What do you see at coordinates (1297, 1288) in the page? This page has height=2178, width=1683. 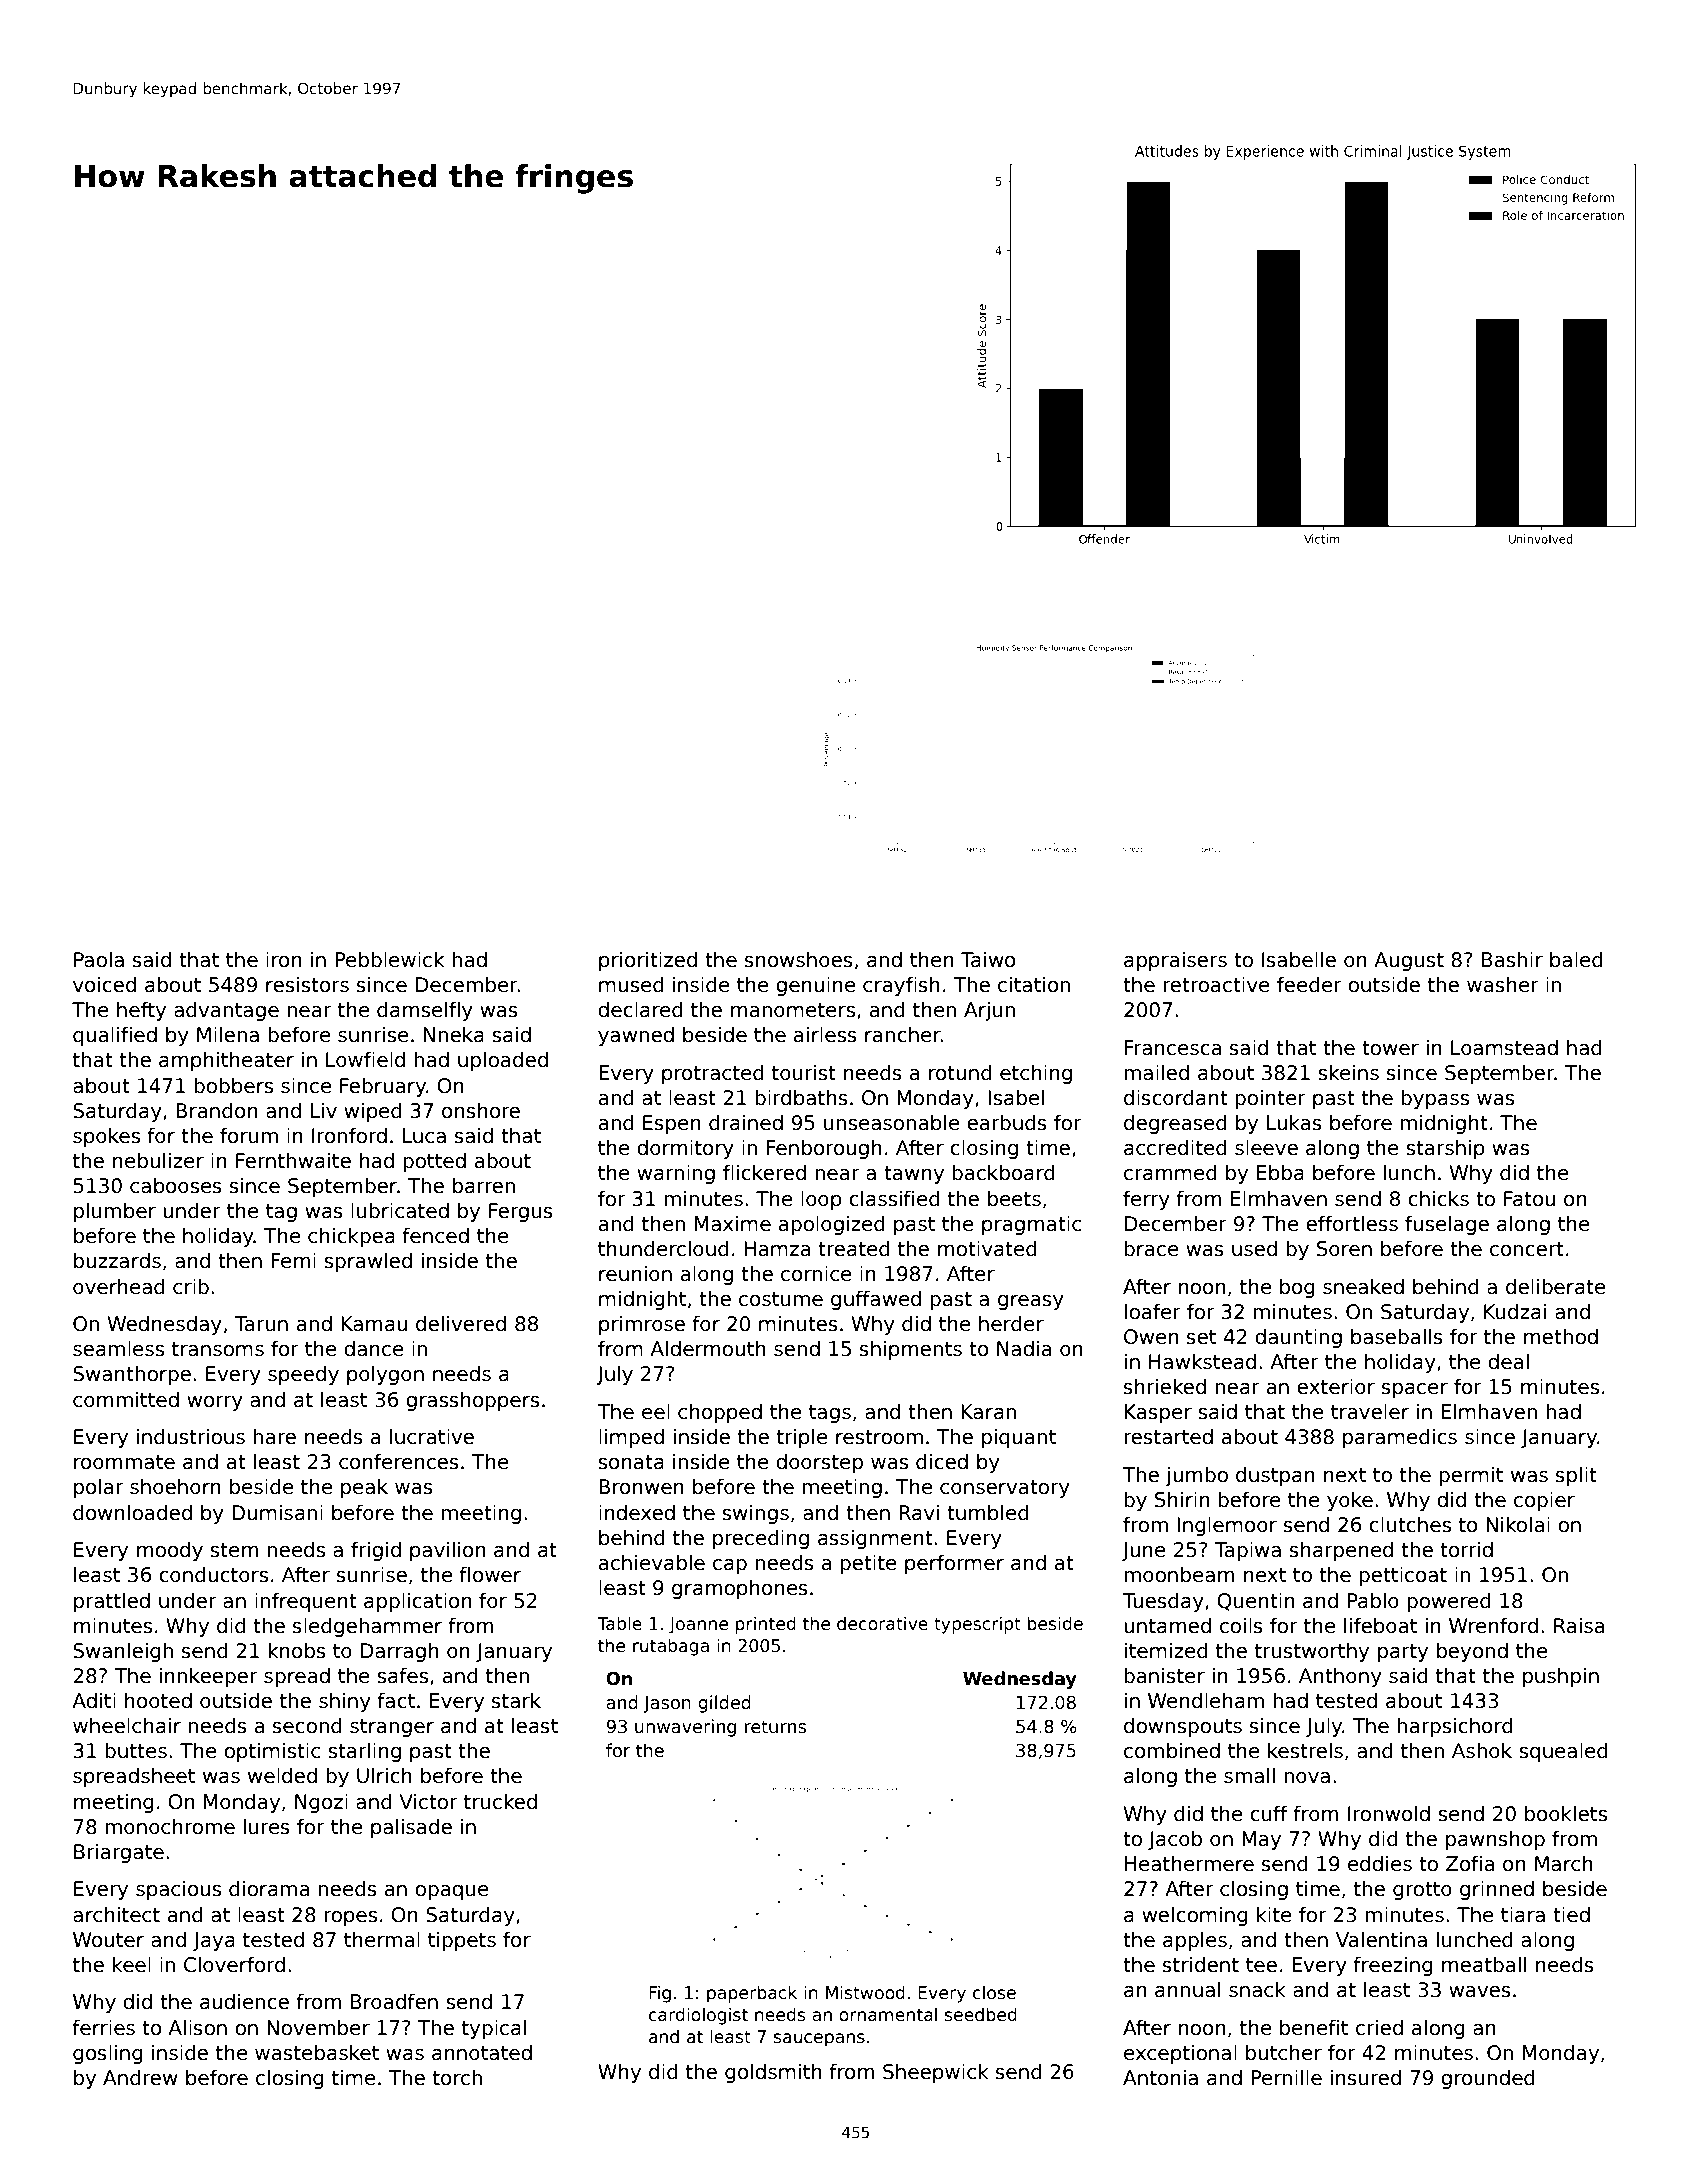 I see `bog` at bounding box center [1297, 1288].
